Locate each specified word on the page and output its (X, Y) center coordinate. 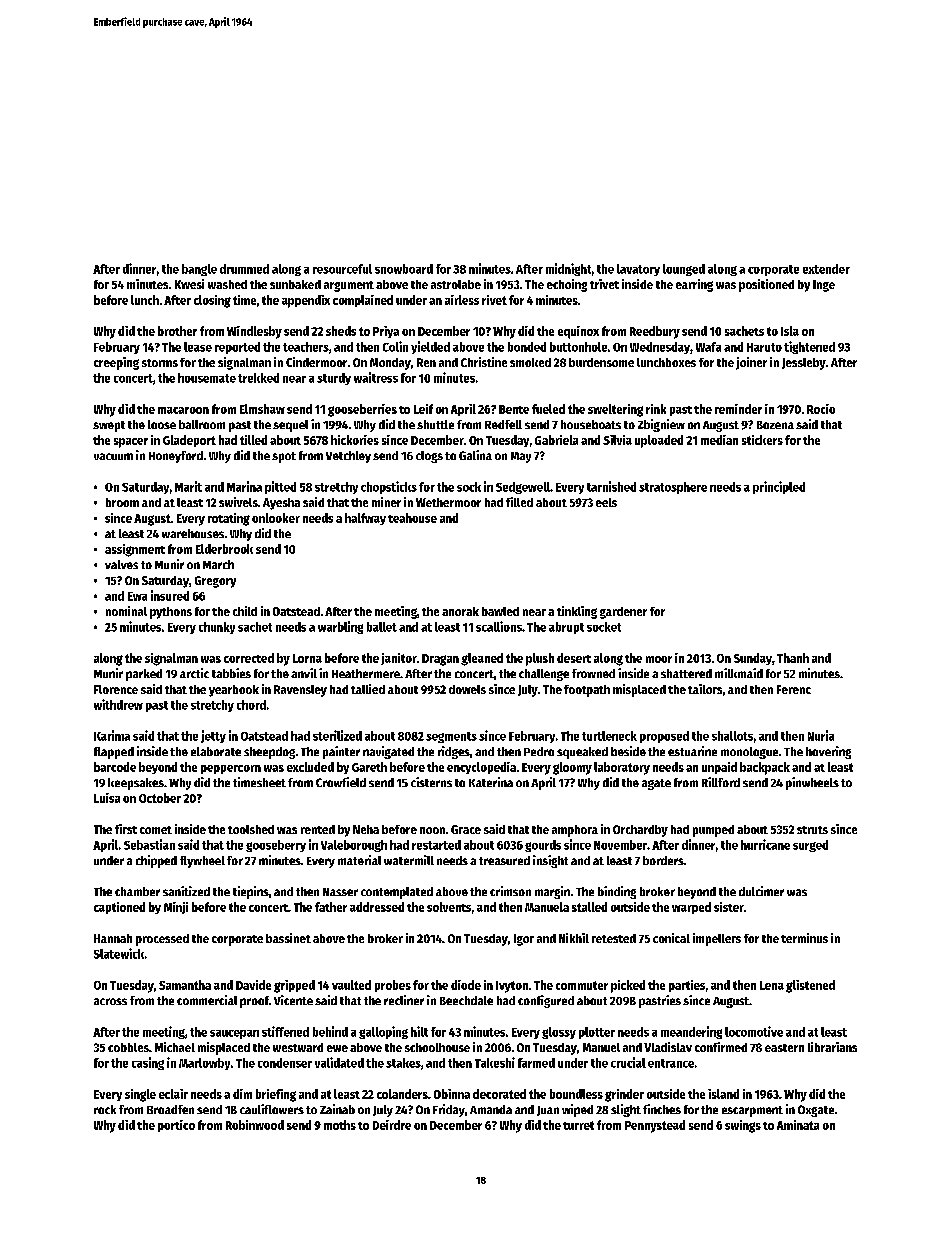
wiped (577, 1110)
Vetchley (348, 457)
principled (779, 487)
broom (122, 502)
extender (826, 269)
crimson (510, 891)
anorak (460, 611)
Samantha (185, 985)
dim (242, 1094)
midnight (568, 269)
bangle (199, 270)
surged (810, 846)
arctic (194, 673)
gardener (623, 613)
